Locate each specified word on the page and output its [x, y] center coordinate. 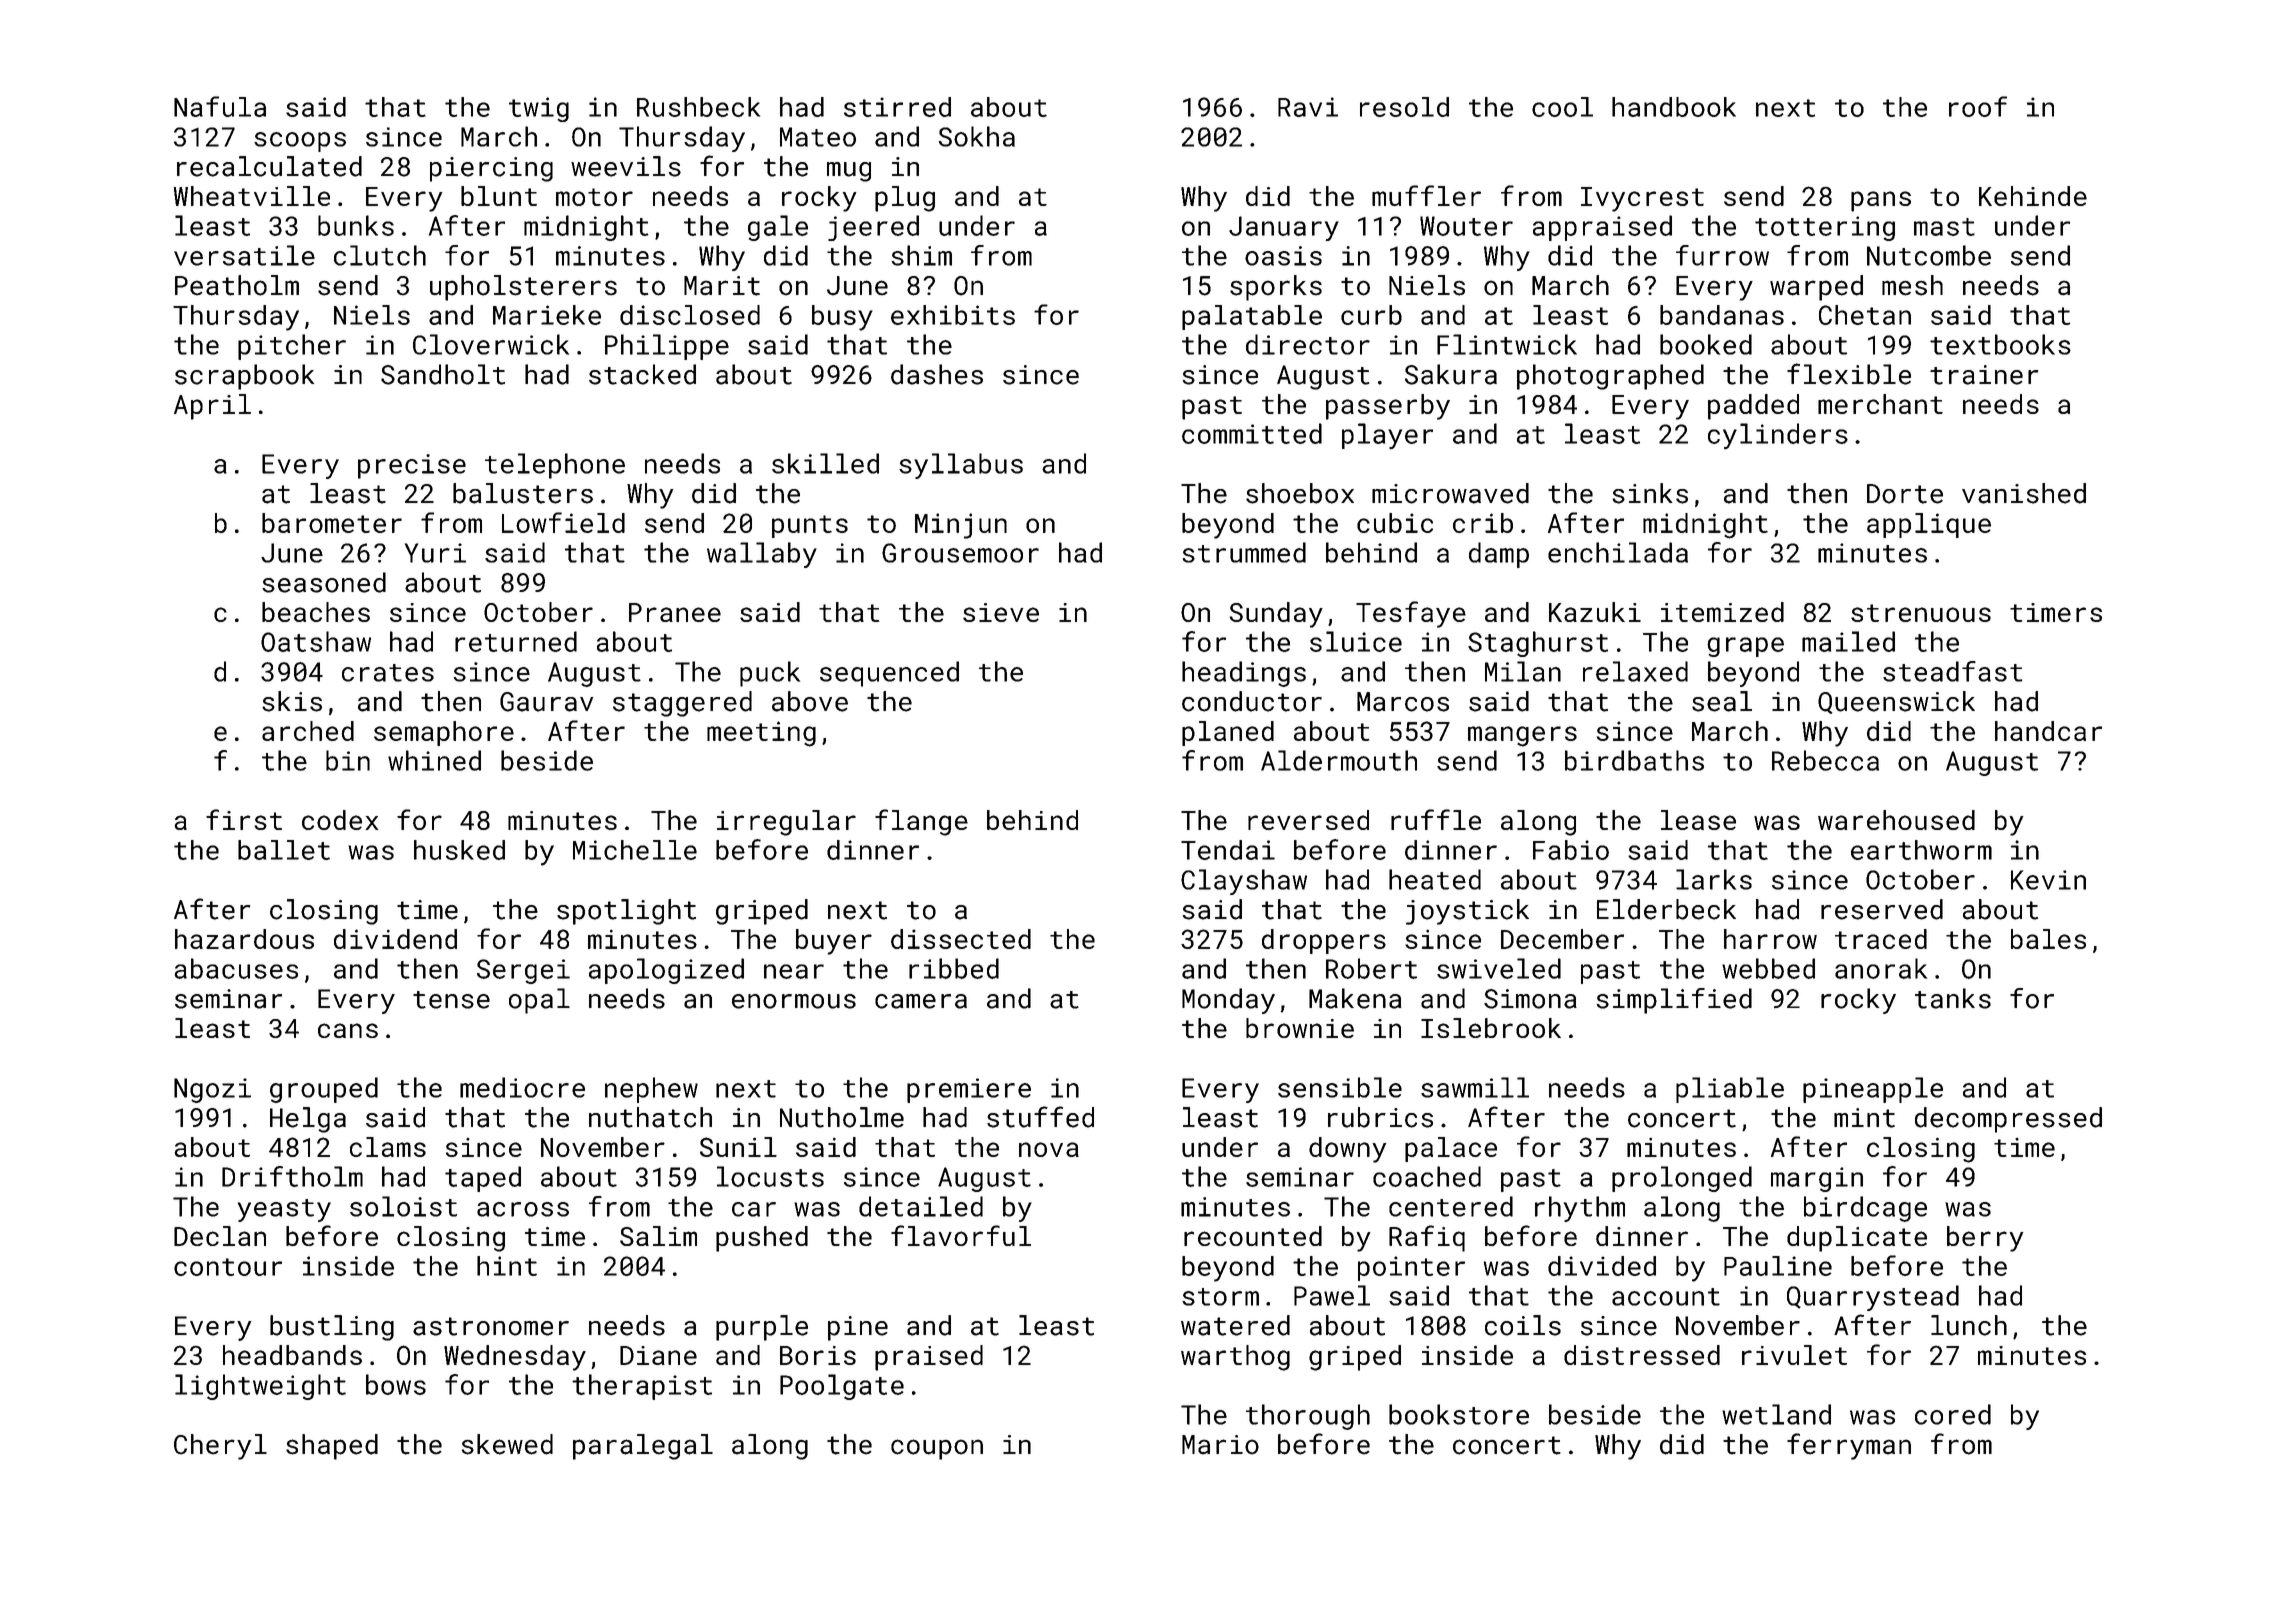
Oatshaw [316, 641]
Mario [1220, 1445]
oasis [1283, 256]
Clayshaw [1244, 882]
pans [1881, 201]
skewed [507, 1444]
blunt [499, 196]
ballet [284, 850]
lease [1698, 820]
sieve [1001, 612]
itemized [1722, 612]
